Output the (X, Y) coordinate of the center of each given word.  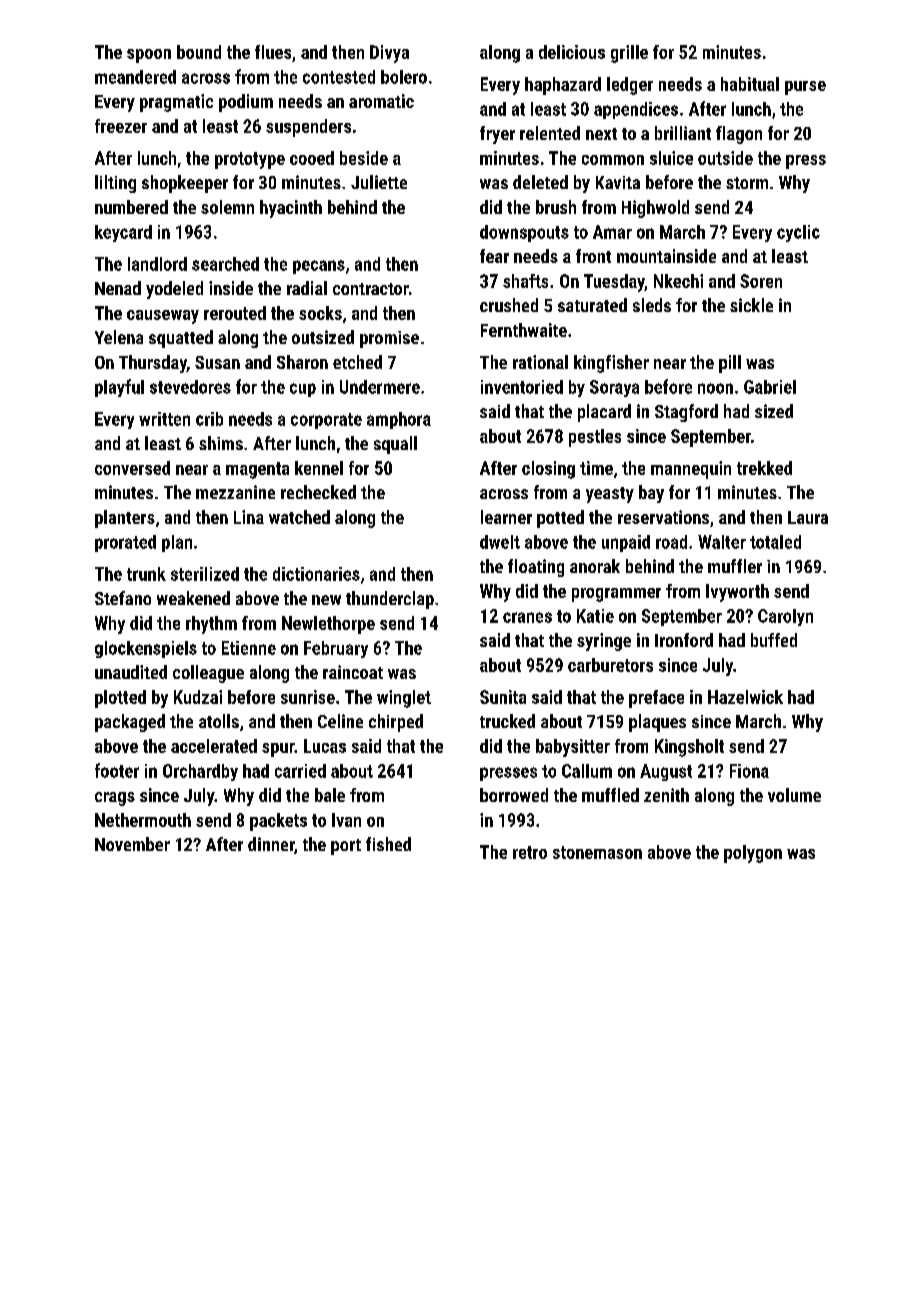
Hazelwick (745, 697)
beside (364, 158)
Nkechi (678, 281)
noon (715, 388)
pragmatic (176, 103)
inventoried (522, 387)
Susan (217, 362)
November (132, 844)
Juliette (379, 182)
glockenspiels (146, 649)
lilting (115, 184)
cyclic (798, 233)
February (336, 649)
